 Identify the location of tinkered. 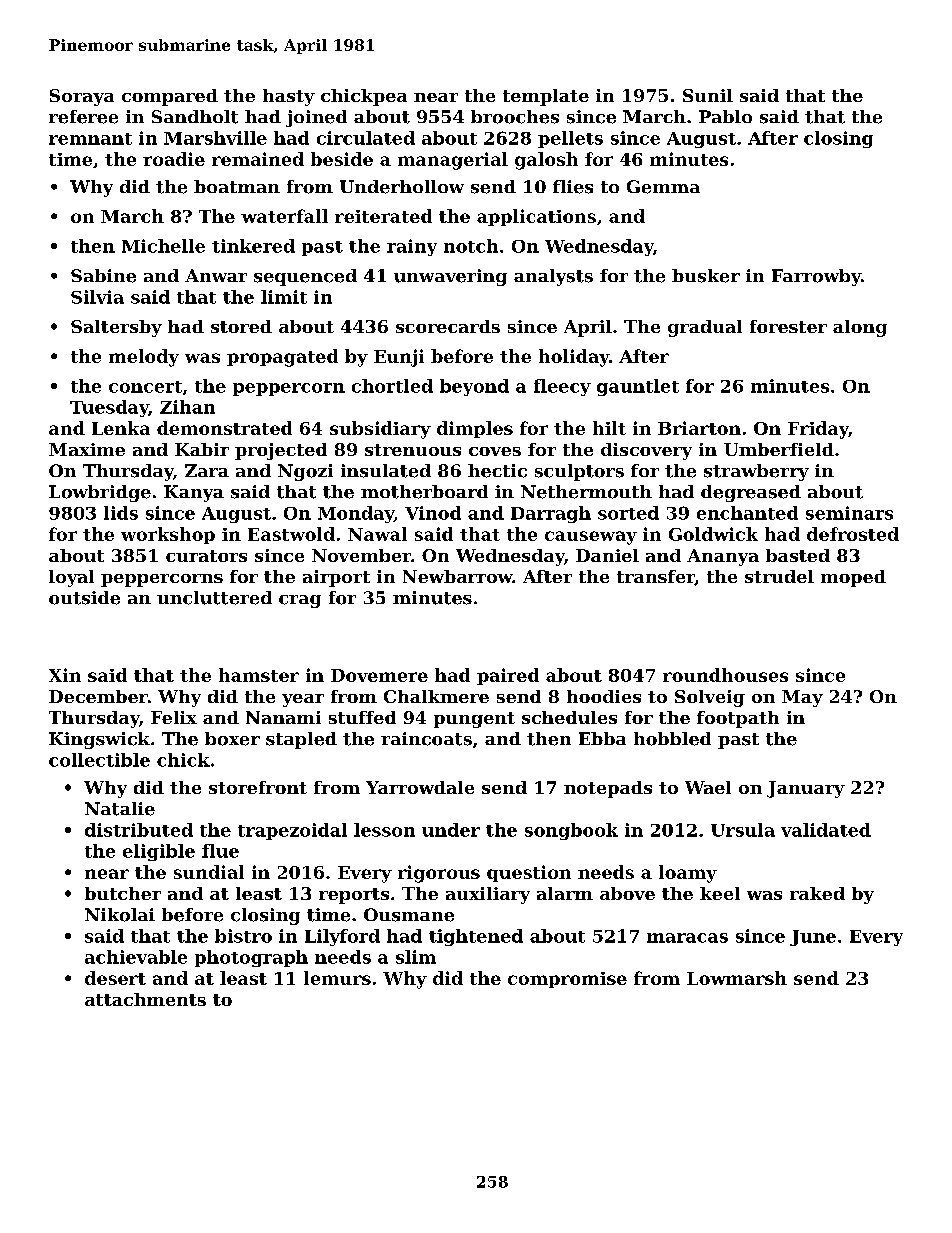
(253, 246).
